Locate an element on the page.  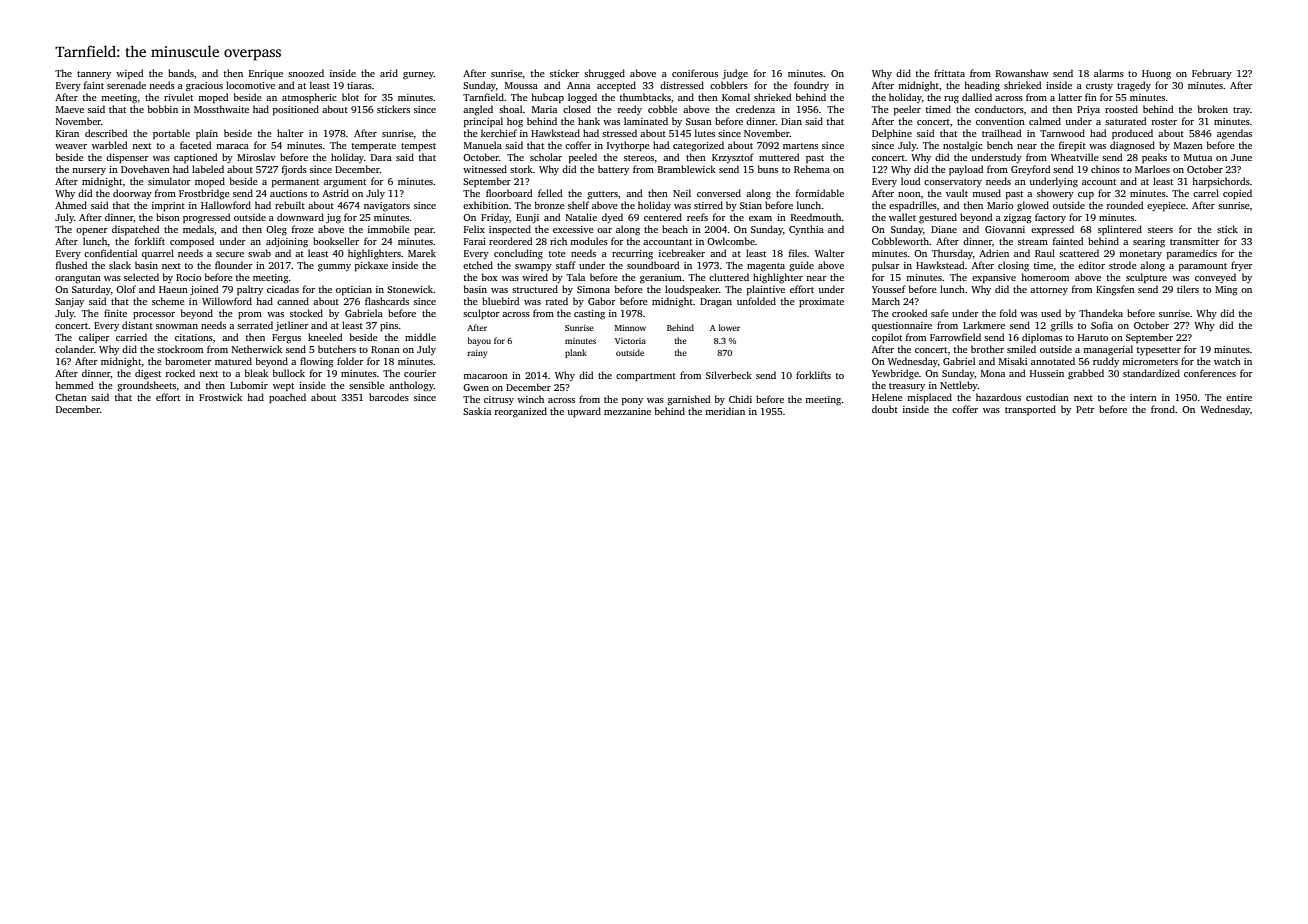
Dragan is located at coordinates (716, 303).
